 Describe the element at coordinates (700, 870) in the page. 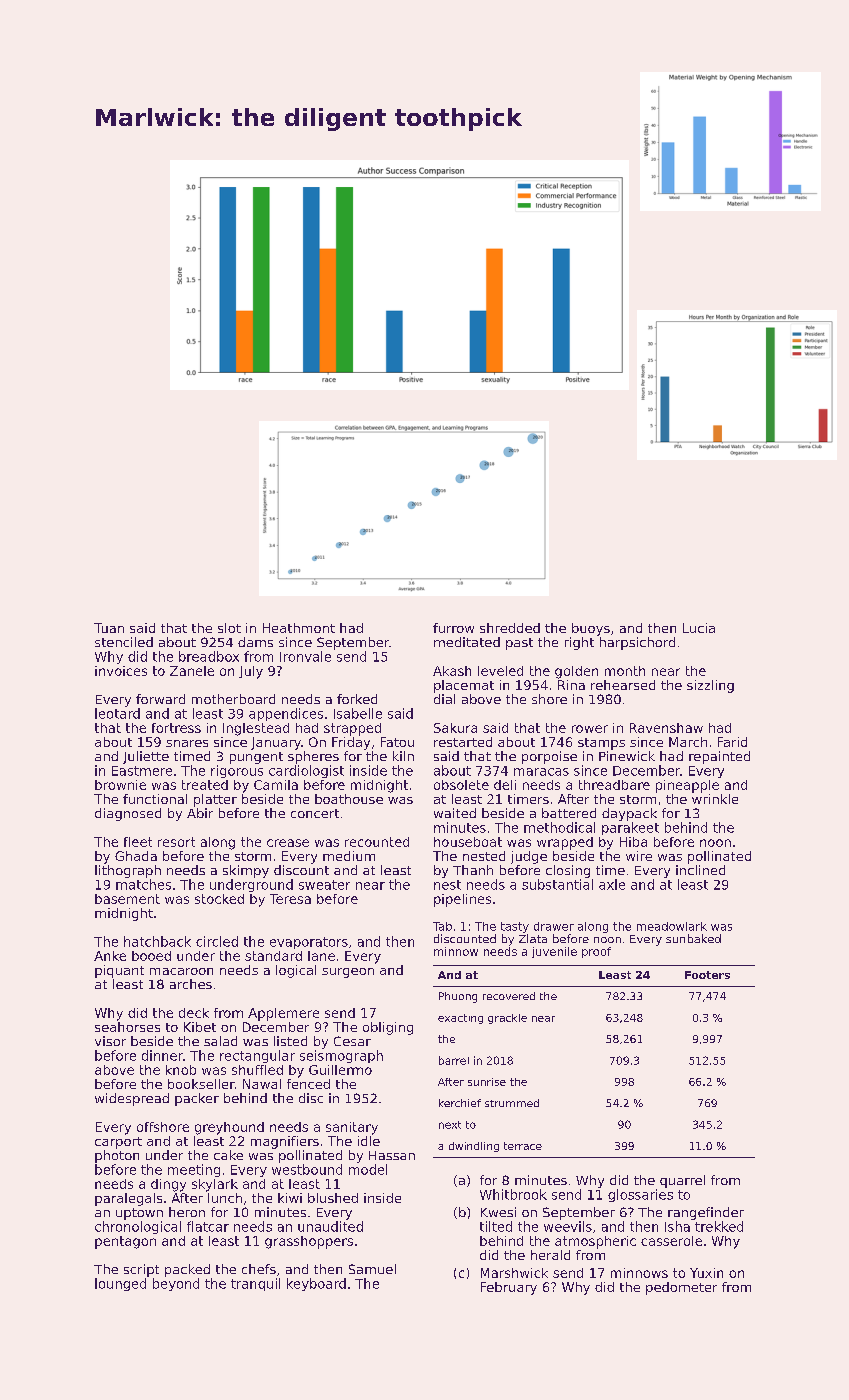

I see `inclined` at that location.
